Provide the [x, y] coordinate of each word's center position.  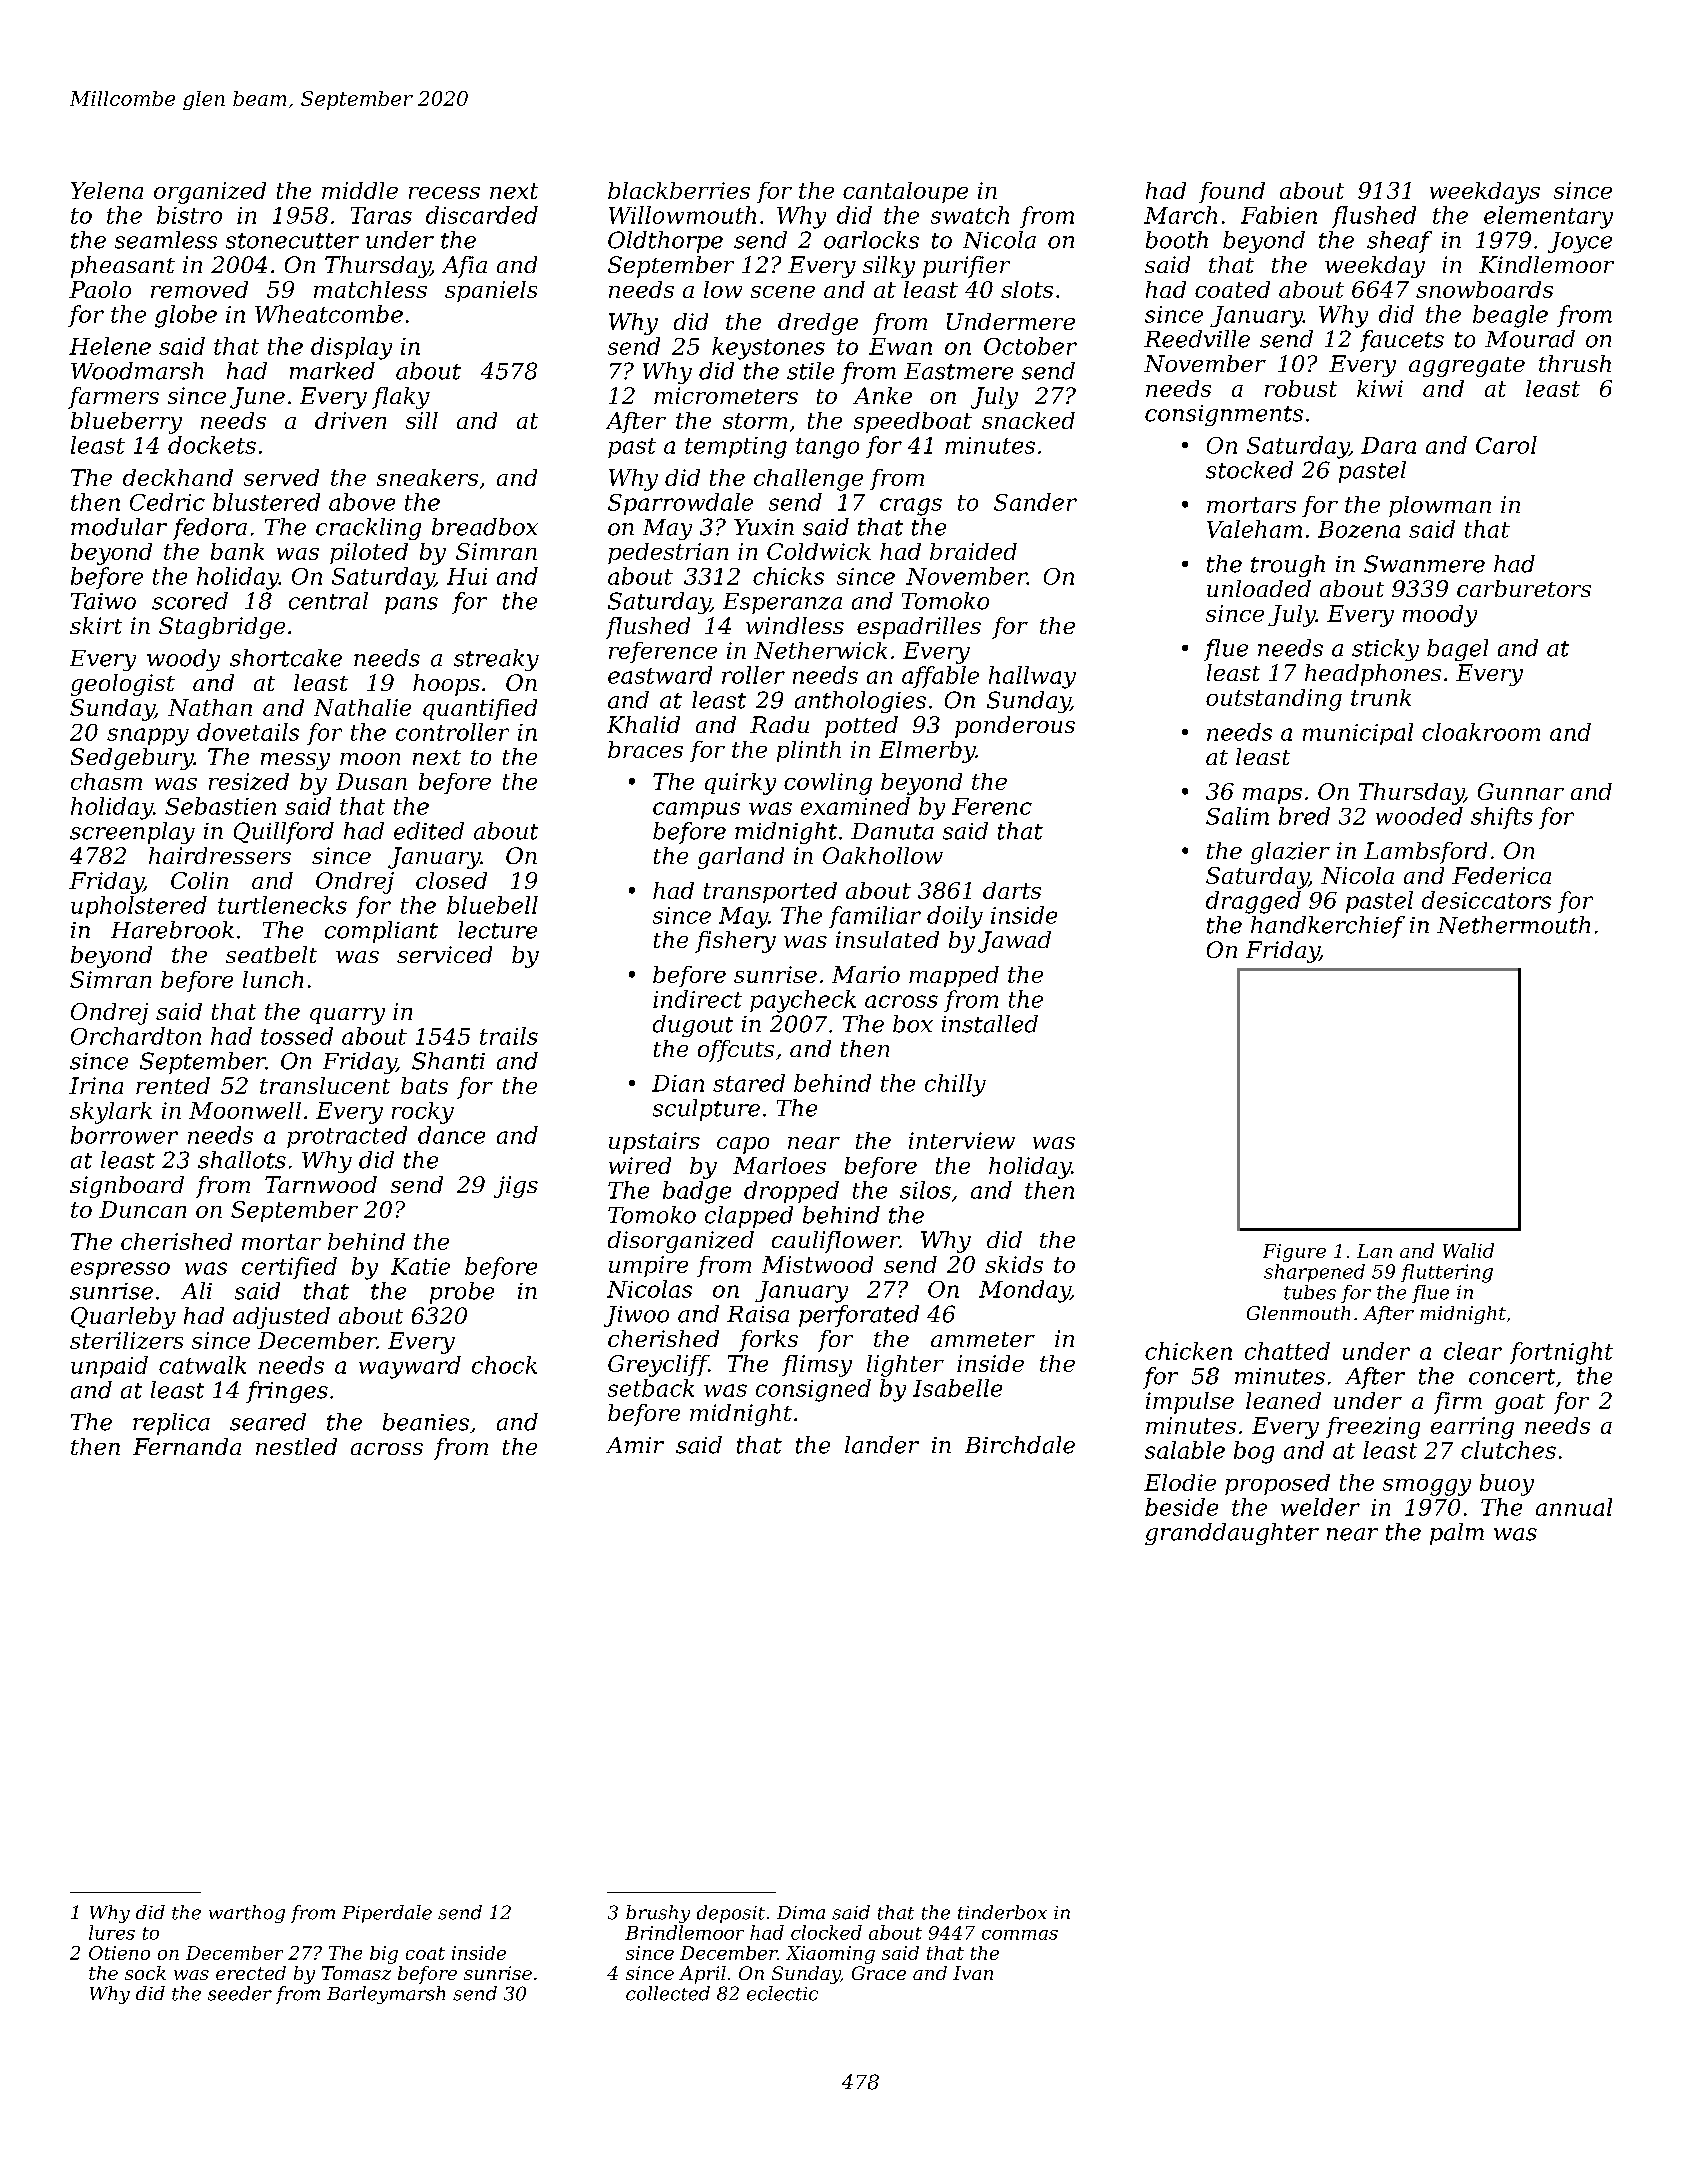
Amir [635, 1445]
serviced [444, 954]
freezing [1373, 1428]
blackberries [679, 190]
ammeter [983, 1339]
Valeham [1254, 529]
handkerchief [1328, 927]
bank [237, 551]
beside [1181, 1507]
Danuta [892, 831]
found [1232, 192]
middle [360, 190]
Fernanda [187, 1446]
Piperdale [387, 1914]
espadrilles [919, 628]
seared [268, 1422]
